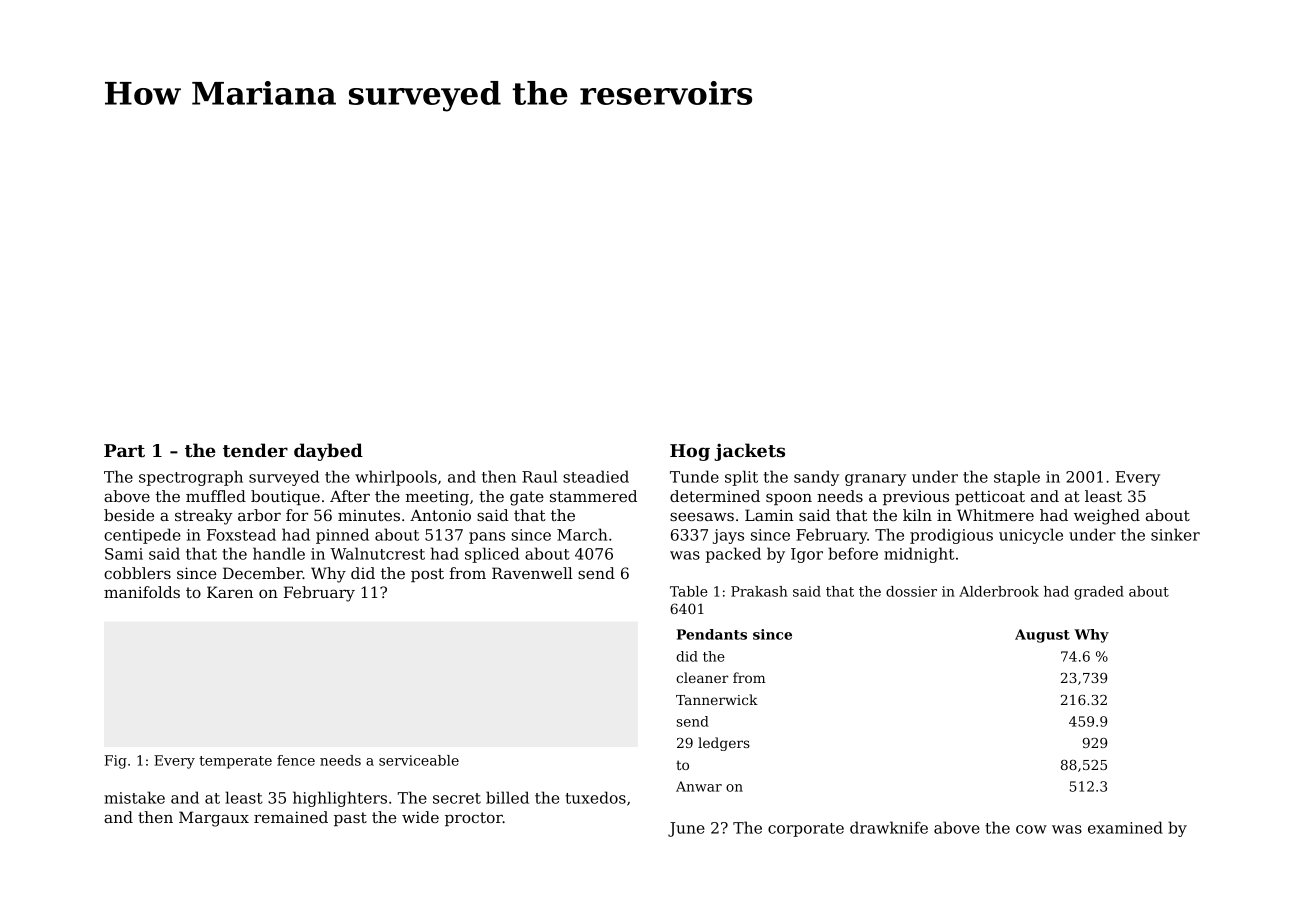  What do you see at coordinates (377, 553) in the page?
I see `Walnutcrest` at bounding box center [377, 553].
